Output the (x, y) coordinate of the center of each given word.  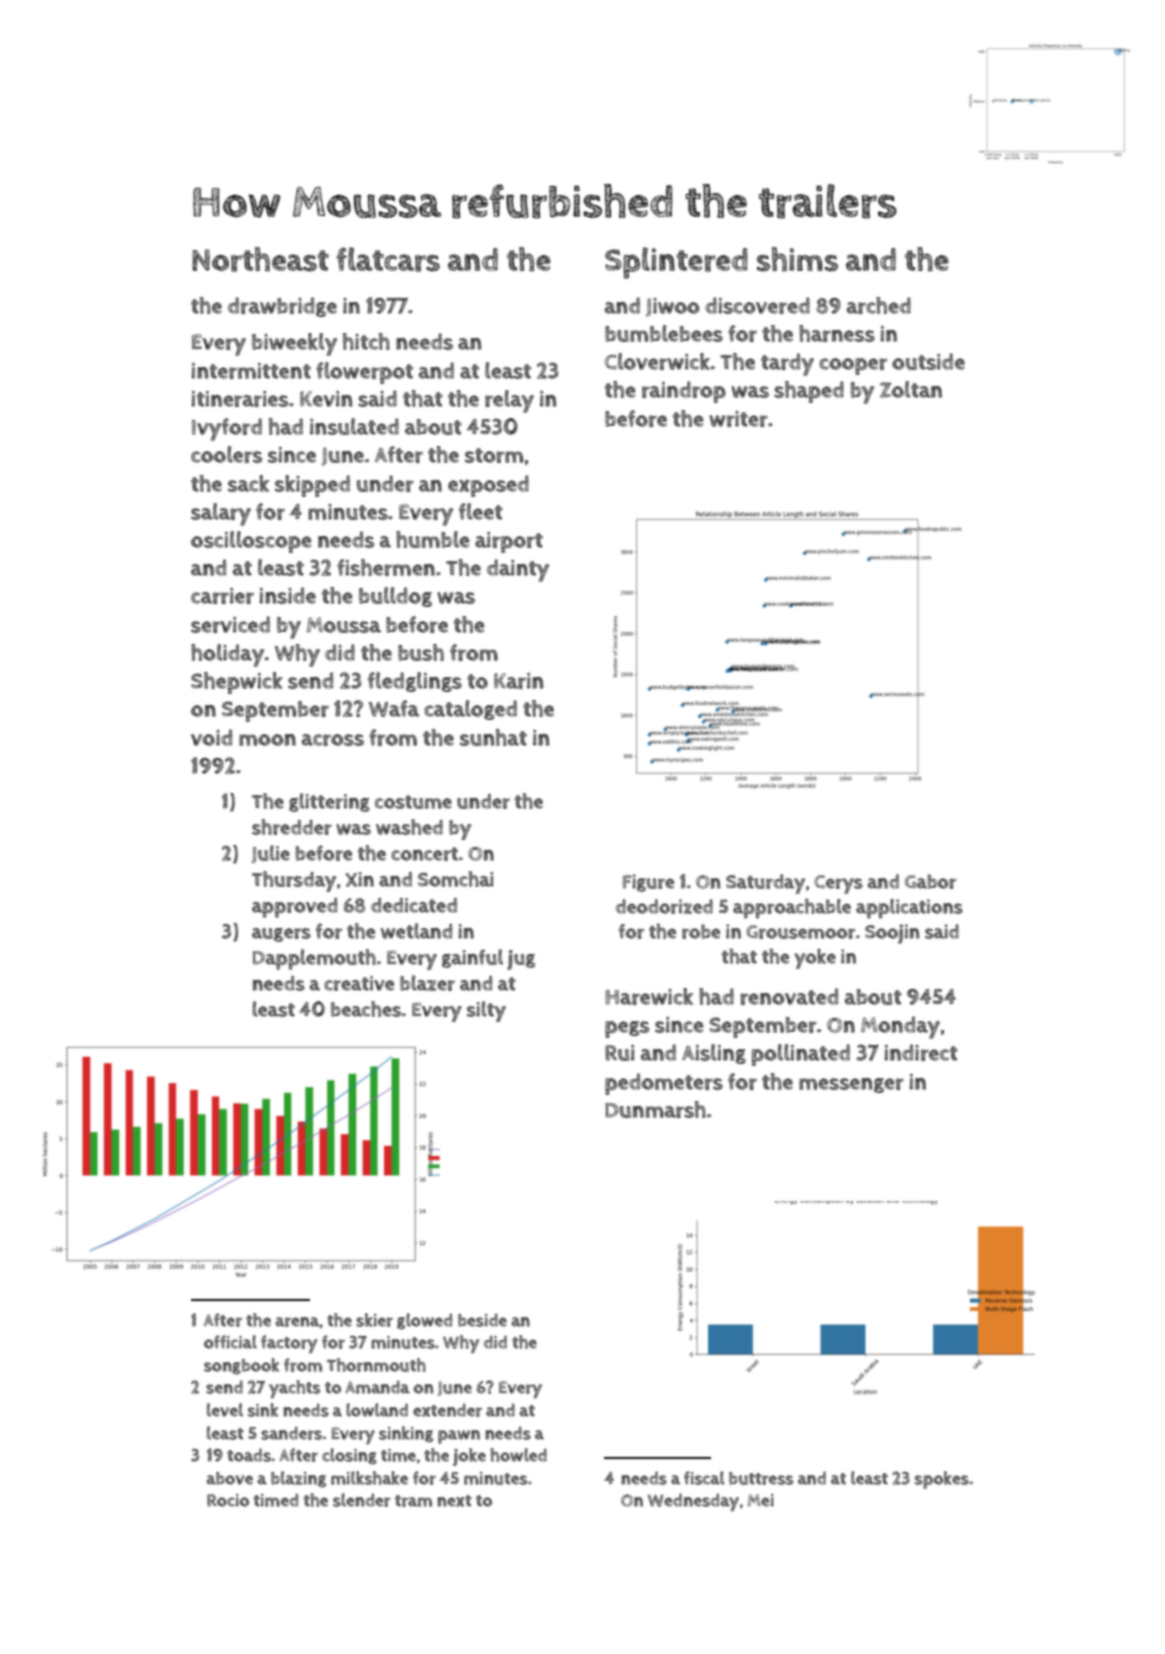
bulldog (395, 597)
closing (349, 1456)
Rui (620, 1053)
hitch (366, 341)
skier (374, 1320)
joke (469, 1457)
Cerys (838, 884)
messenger (851, 1085)
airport (509, 542)
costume (413, 802)
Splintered (676, 263)
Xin (359, 879)
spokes (942, 1480)
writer (738, 419)
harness (837, 333)
